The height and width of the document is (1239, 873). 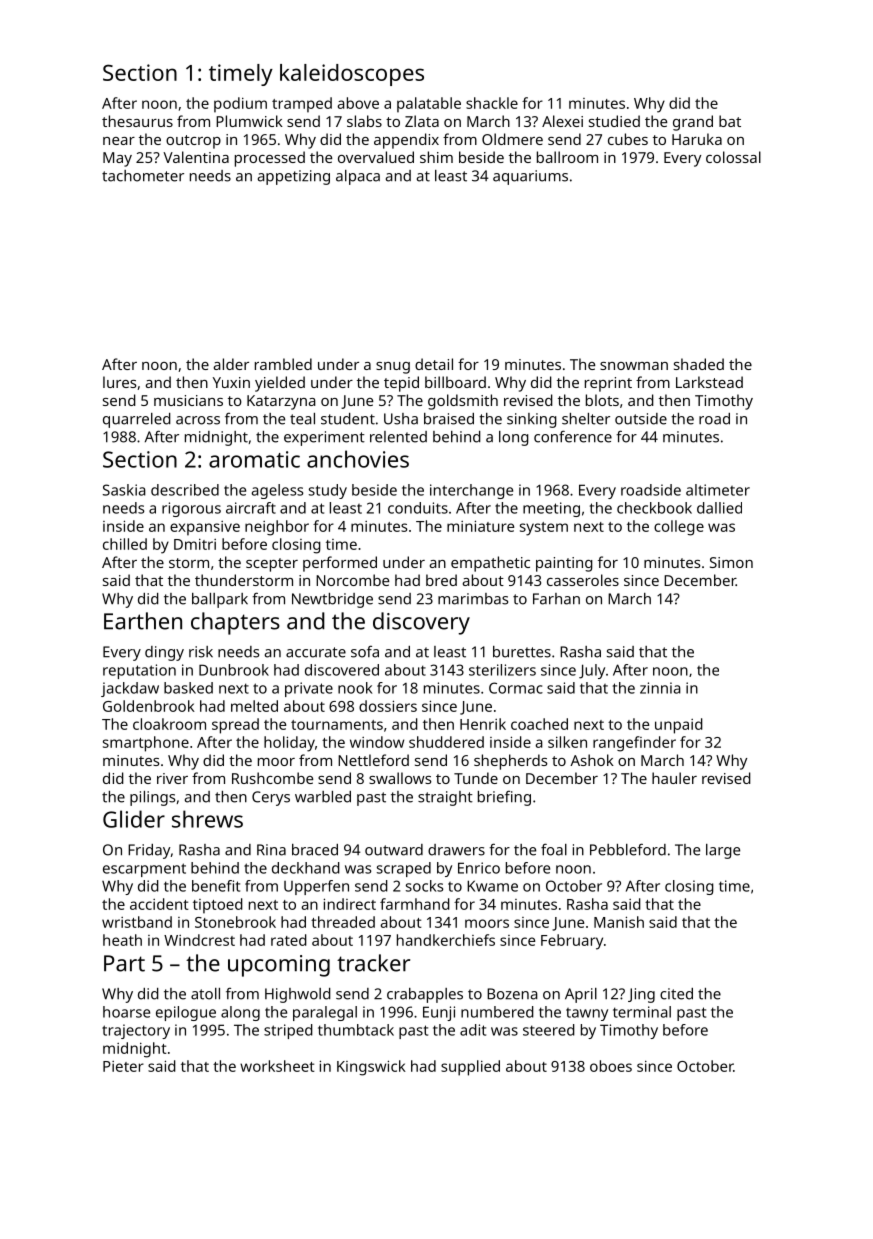 I want to click on podium, so click(x=240, y=105).
